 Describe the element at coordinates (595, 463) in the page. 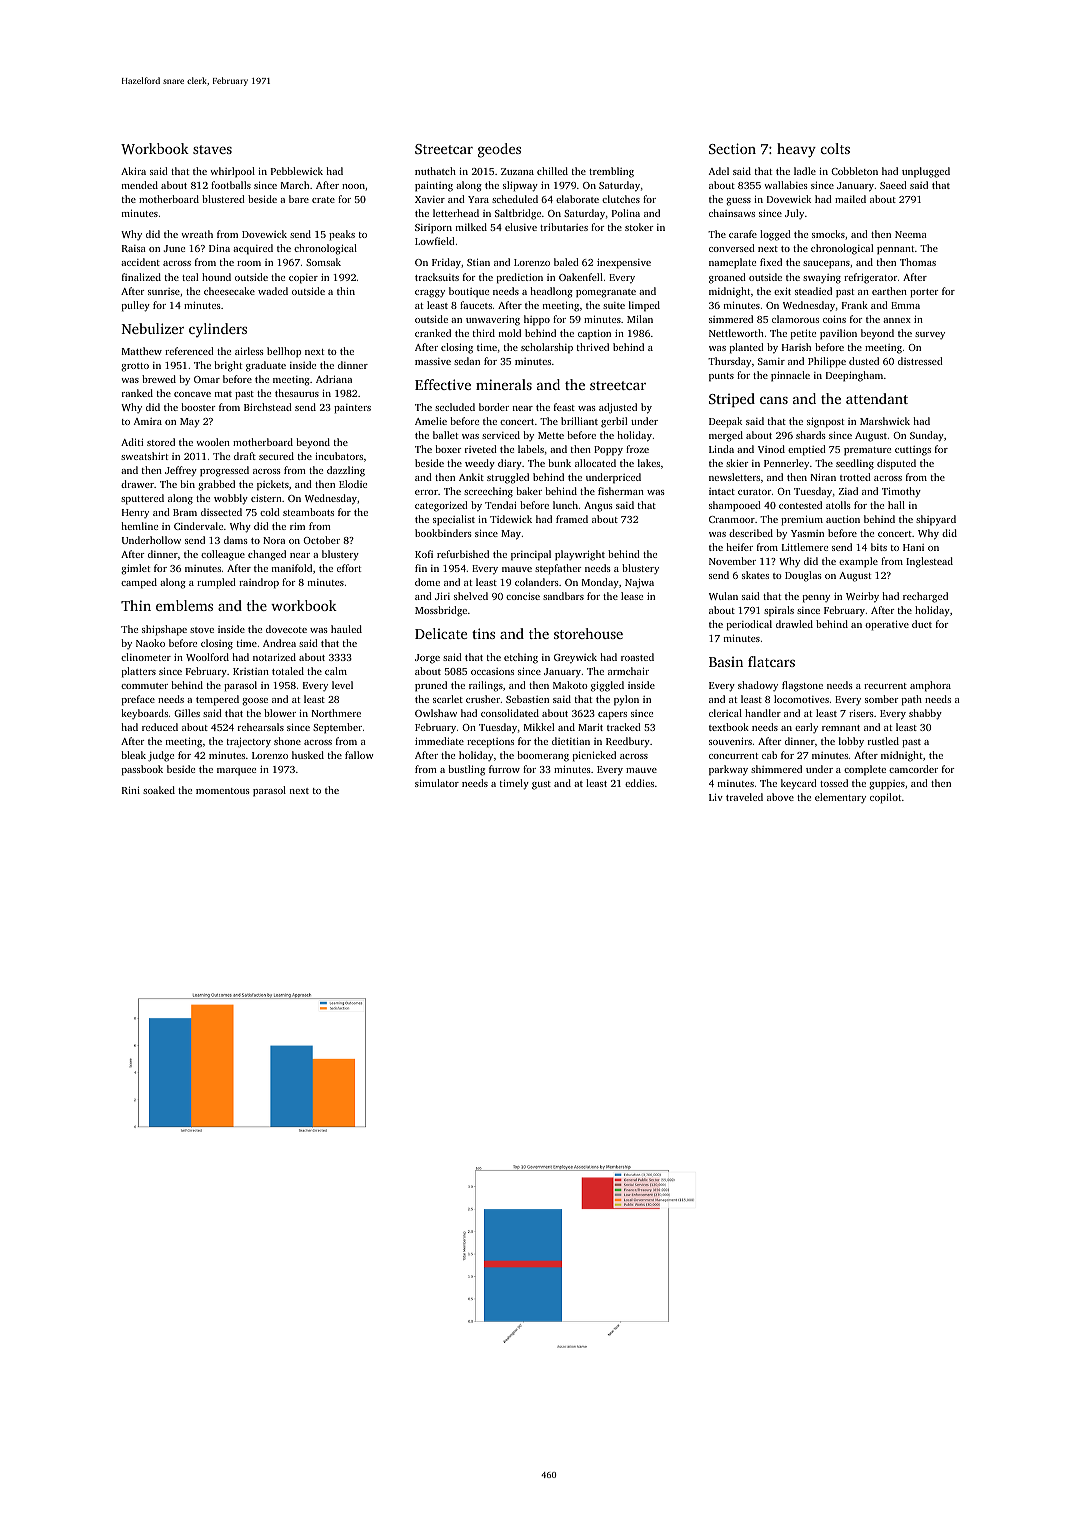

I see `allocated` at that location.
